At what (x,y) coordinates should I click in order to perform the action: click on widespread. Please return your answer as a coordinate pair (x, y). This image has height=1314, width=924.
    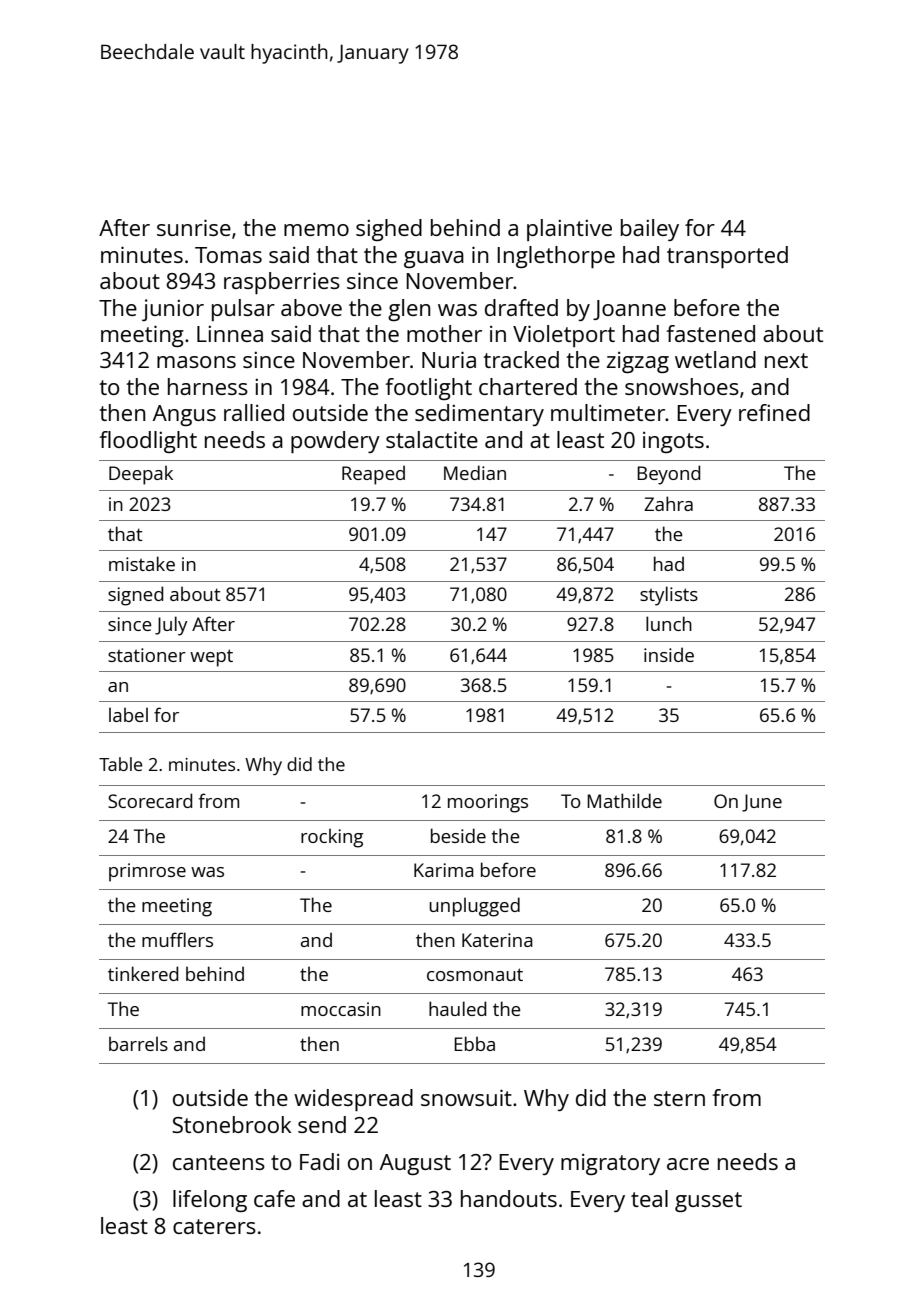
    Looking at the image, I should click on (353, 1100).
